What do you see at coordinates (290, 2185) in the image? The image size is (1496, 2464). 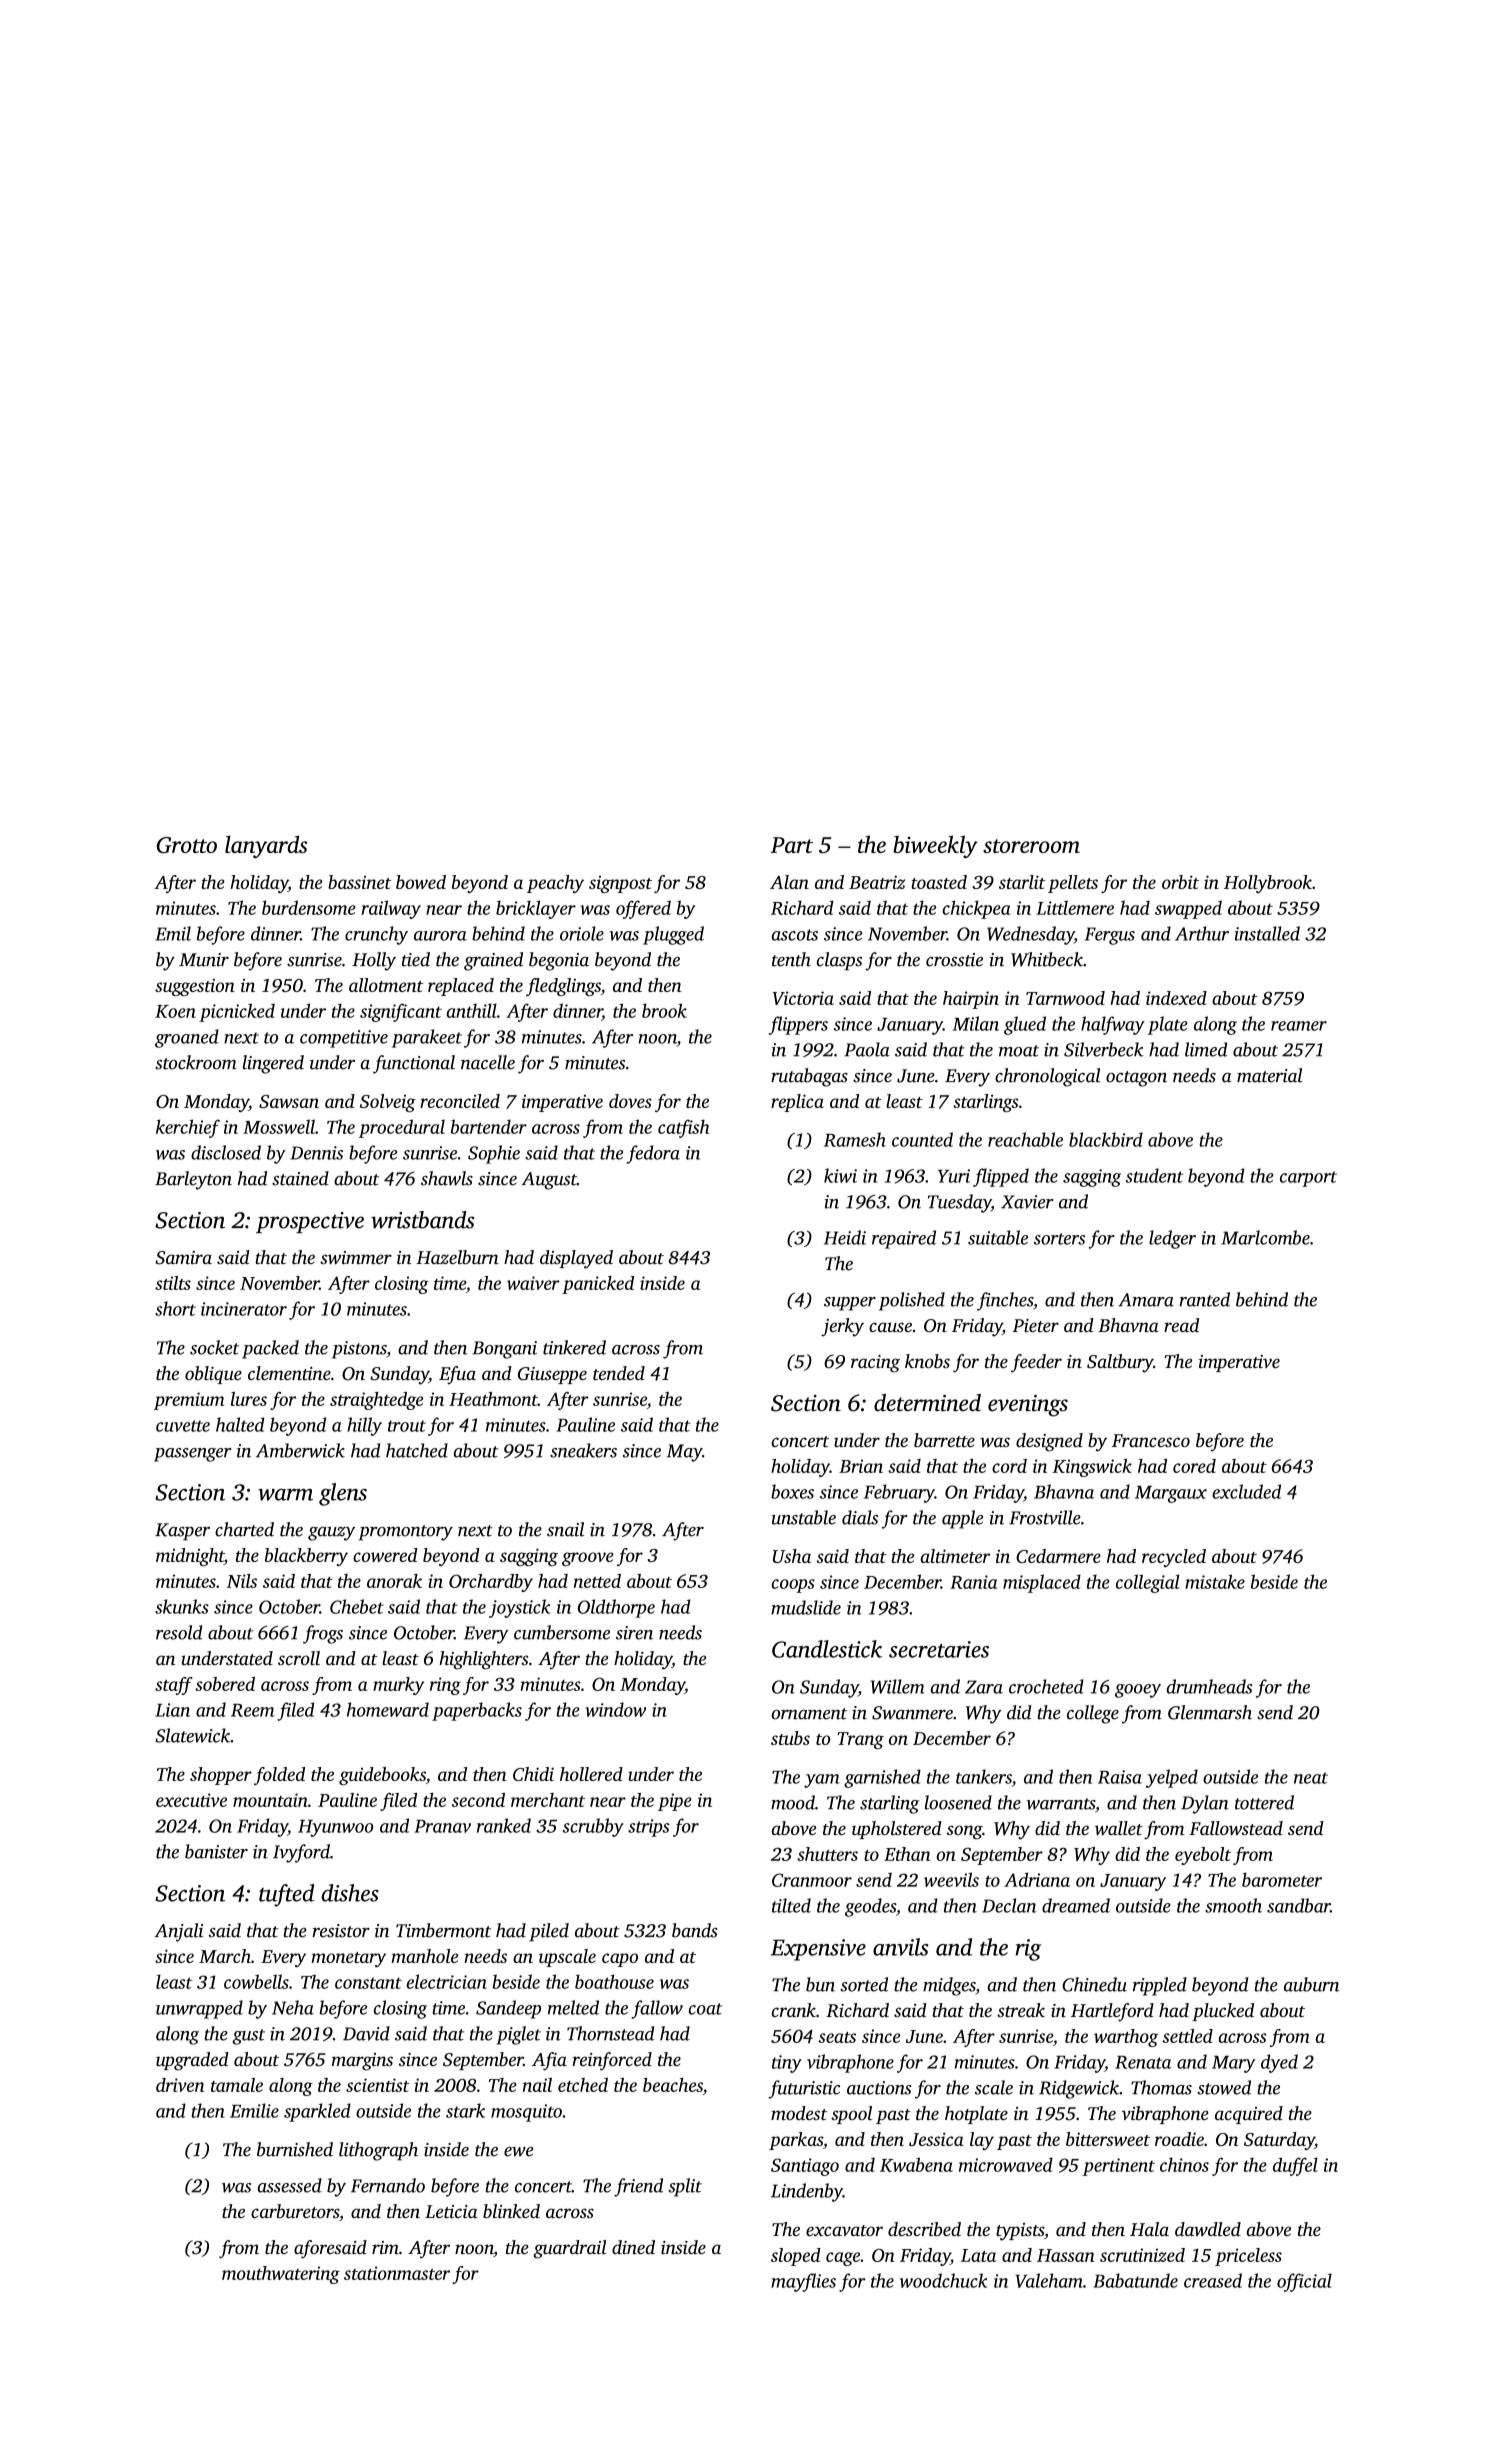 I see `assessed` at bounding box center [290, 2185].
